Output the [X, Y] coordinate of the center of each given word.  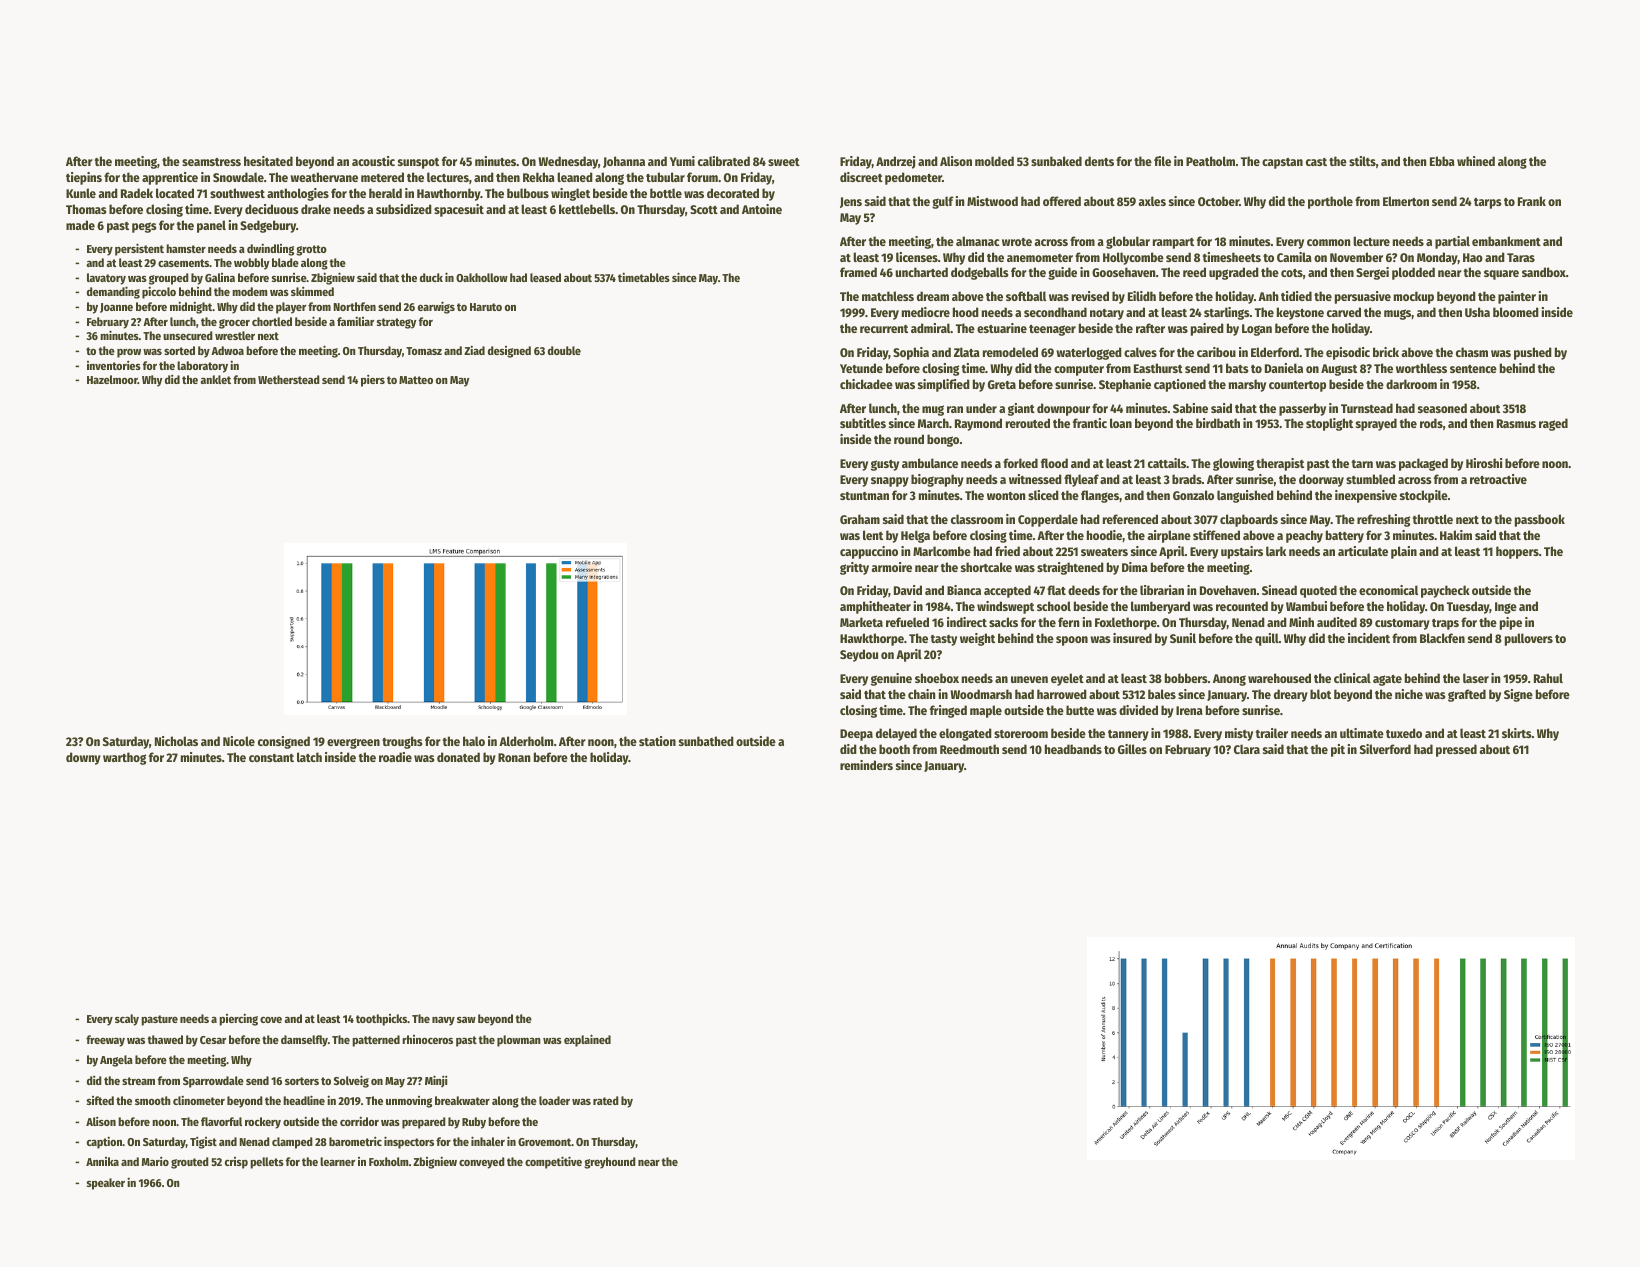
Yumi [682, 161]
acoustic [373, 161]
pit [1338, 750]
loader [554, 1100]
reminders [866, 765]
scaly [127, 1020]
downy [83, 758]
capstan [1282, 163]
